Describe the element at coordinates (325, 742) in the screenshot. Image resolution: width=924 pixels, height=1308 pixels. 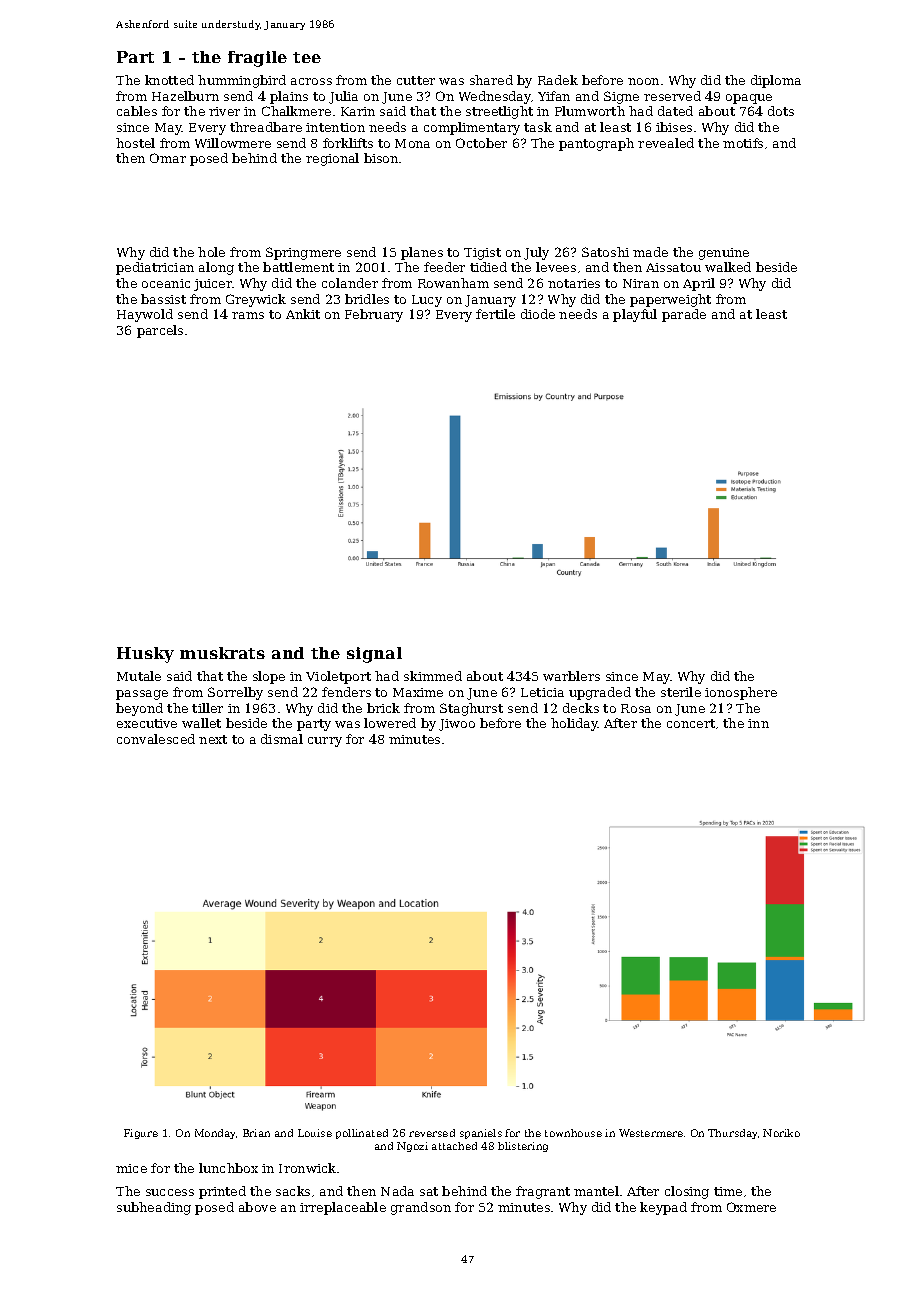
I see `curry` at that location.
